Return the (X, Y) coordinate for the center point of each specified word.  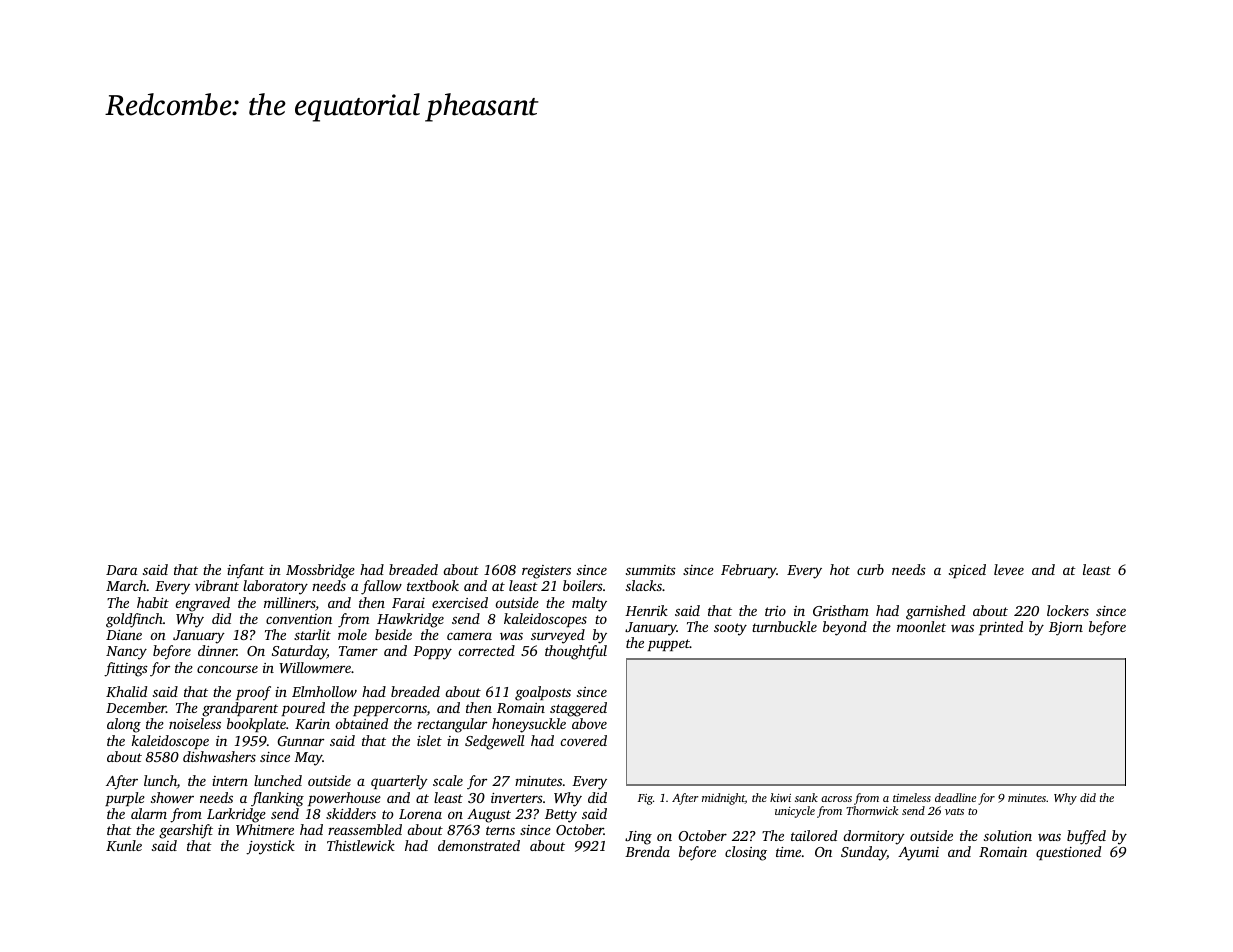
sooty (730, 629)
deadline (955, 797)
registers (546, 572)
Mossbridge (320, 571)
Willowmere (315, 667)
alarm (149, 813)
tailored (814, 835)
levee (1009, 569)
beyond (845, 628)
